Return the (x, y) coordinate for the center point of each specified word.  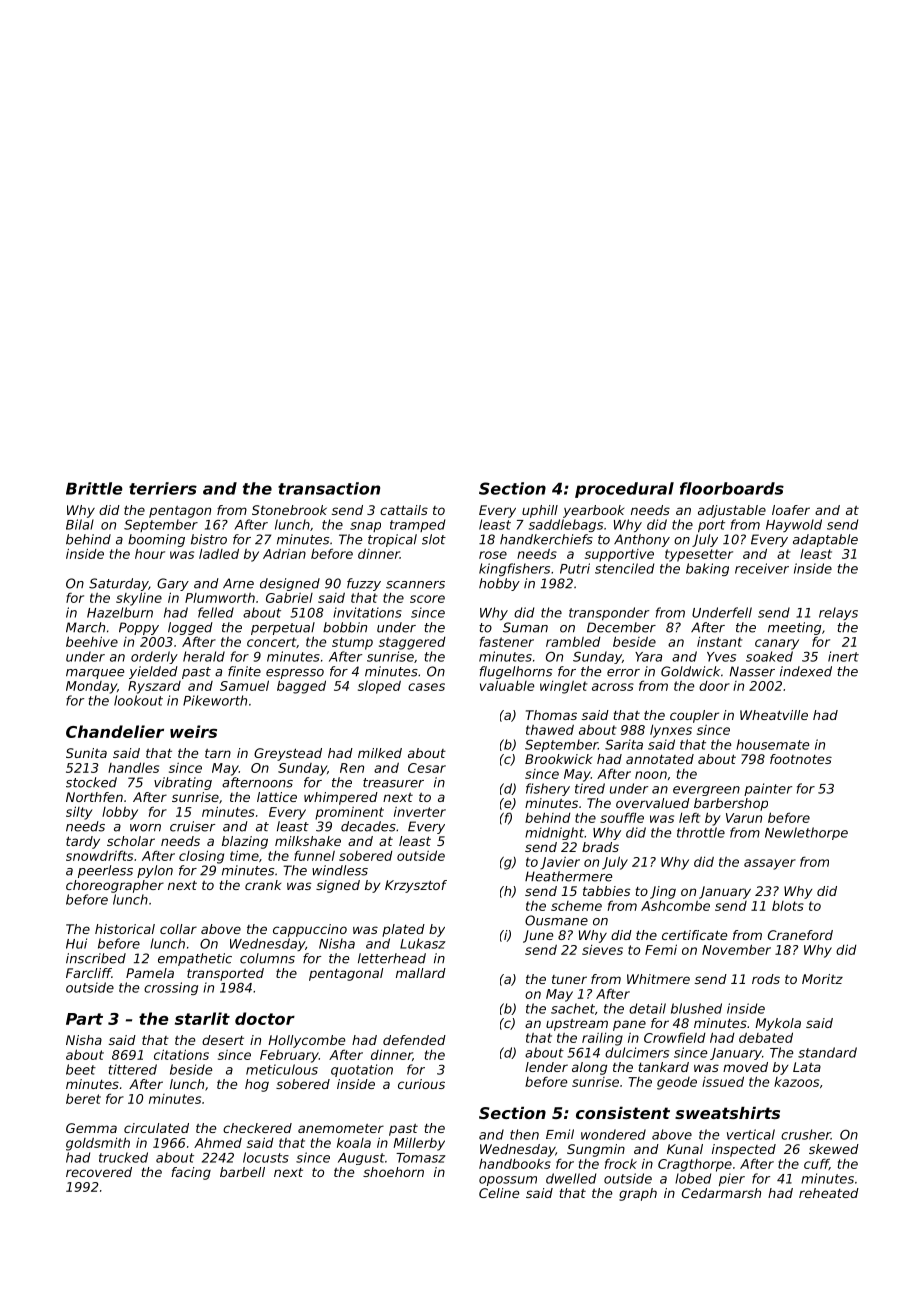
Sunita (86, 753)
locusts (266, 1157)
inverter (420, 812)
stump (352, 643)
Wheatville (774, 715)
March (85, 627)
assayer (770, 864)
